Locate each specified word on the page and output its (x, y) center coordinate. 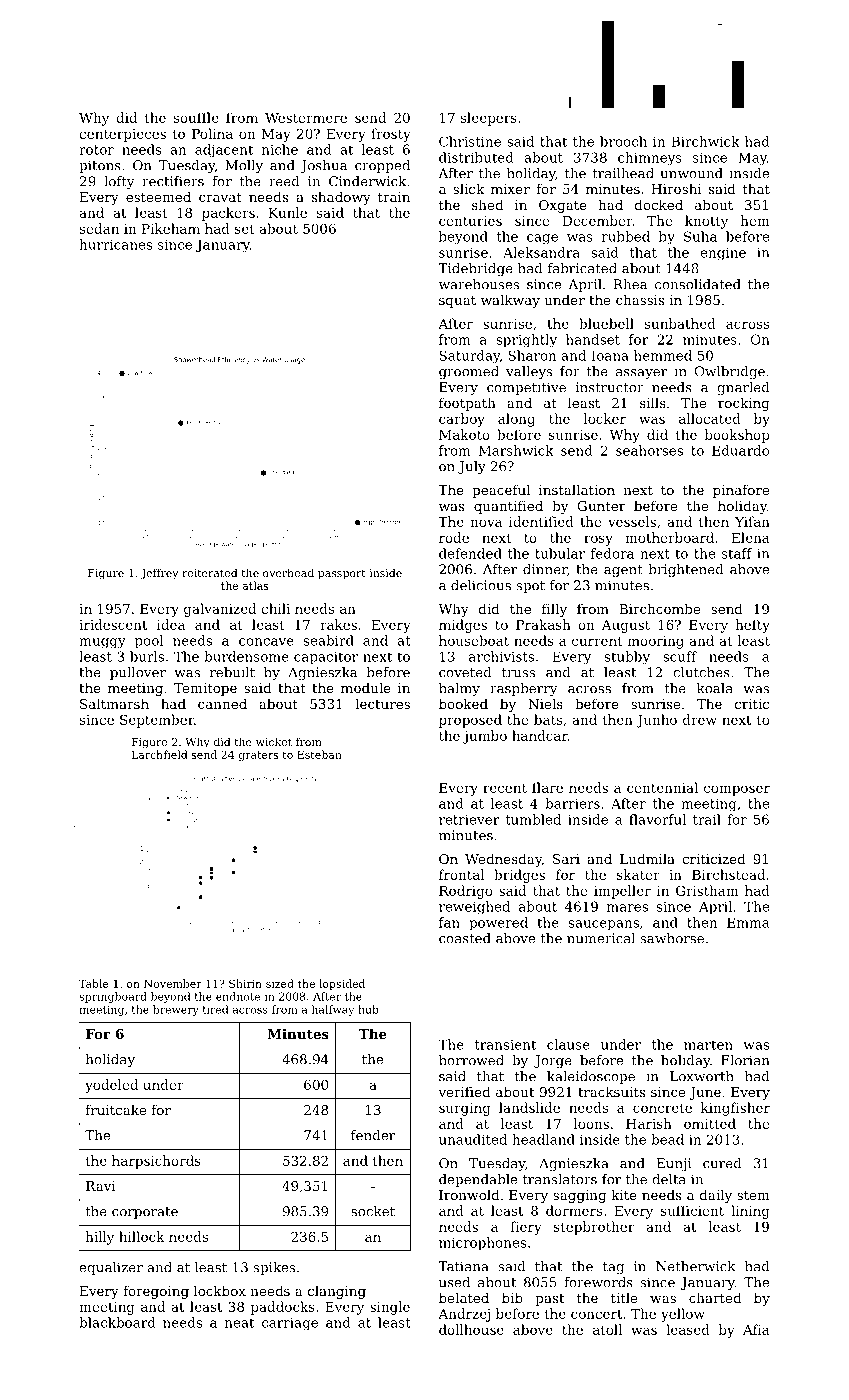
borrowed (471, 1060)
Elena (751, 537)
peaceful (501, 491)
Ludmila (647, 858)
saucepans (604, 925)
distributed (476, 157)
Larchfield (159, 754)
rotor (96, 150)
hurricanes (115, 244)
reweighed (474, 908)
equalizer (111, 1268)
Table (94, 983)
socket (373, 1211)
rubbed (626, 236)
